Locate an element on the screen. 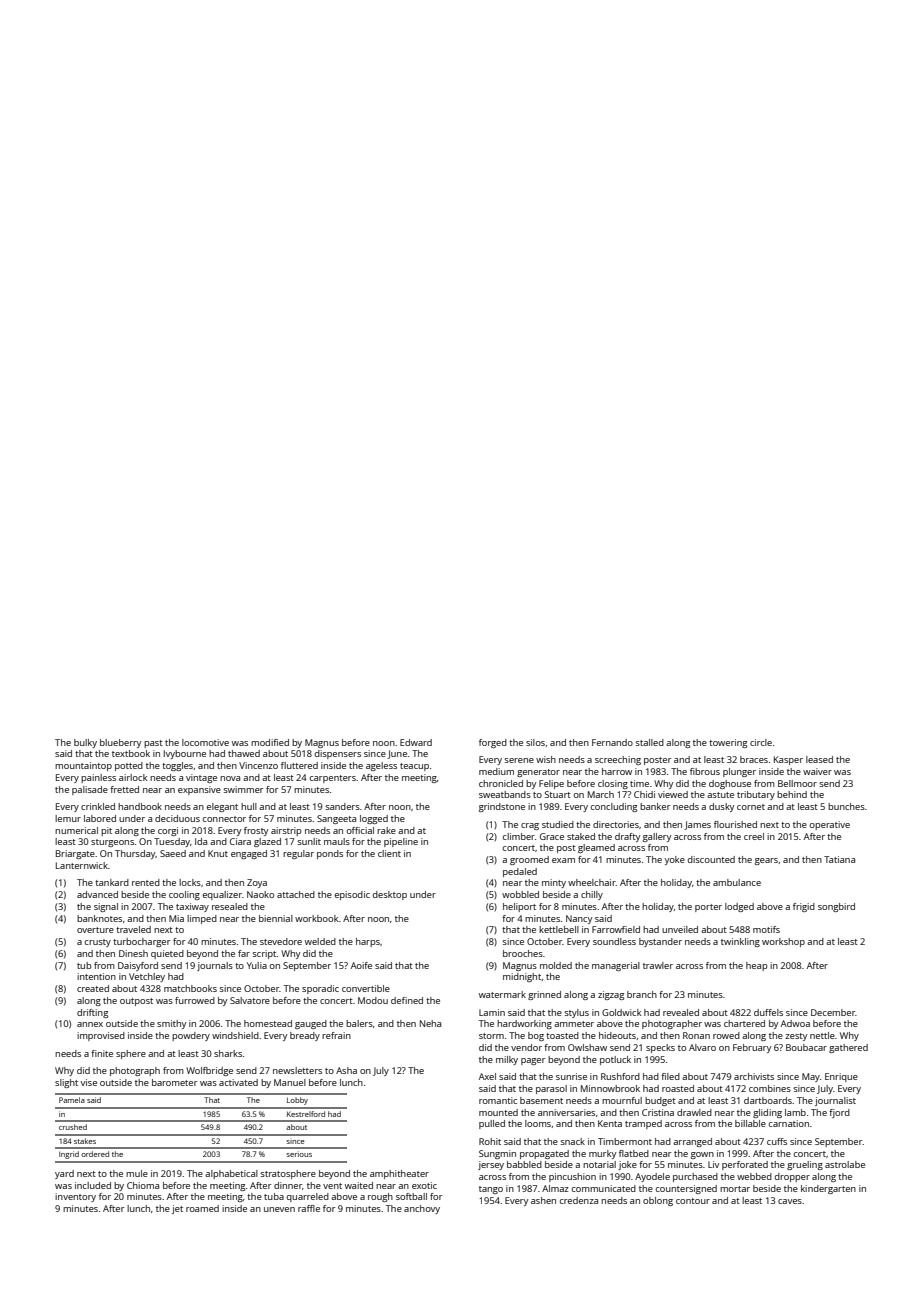 Image resolution: width=924 pixels, height=1308 pixels. medium is located at coordinates (496, 771).
